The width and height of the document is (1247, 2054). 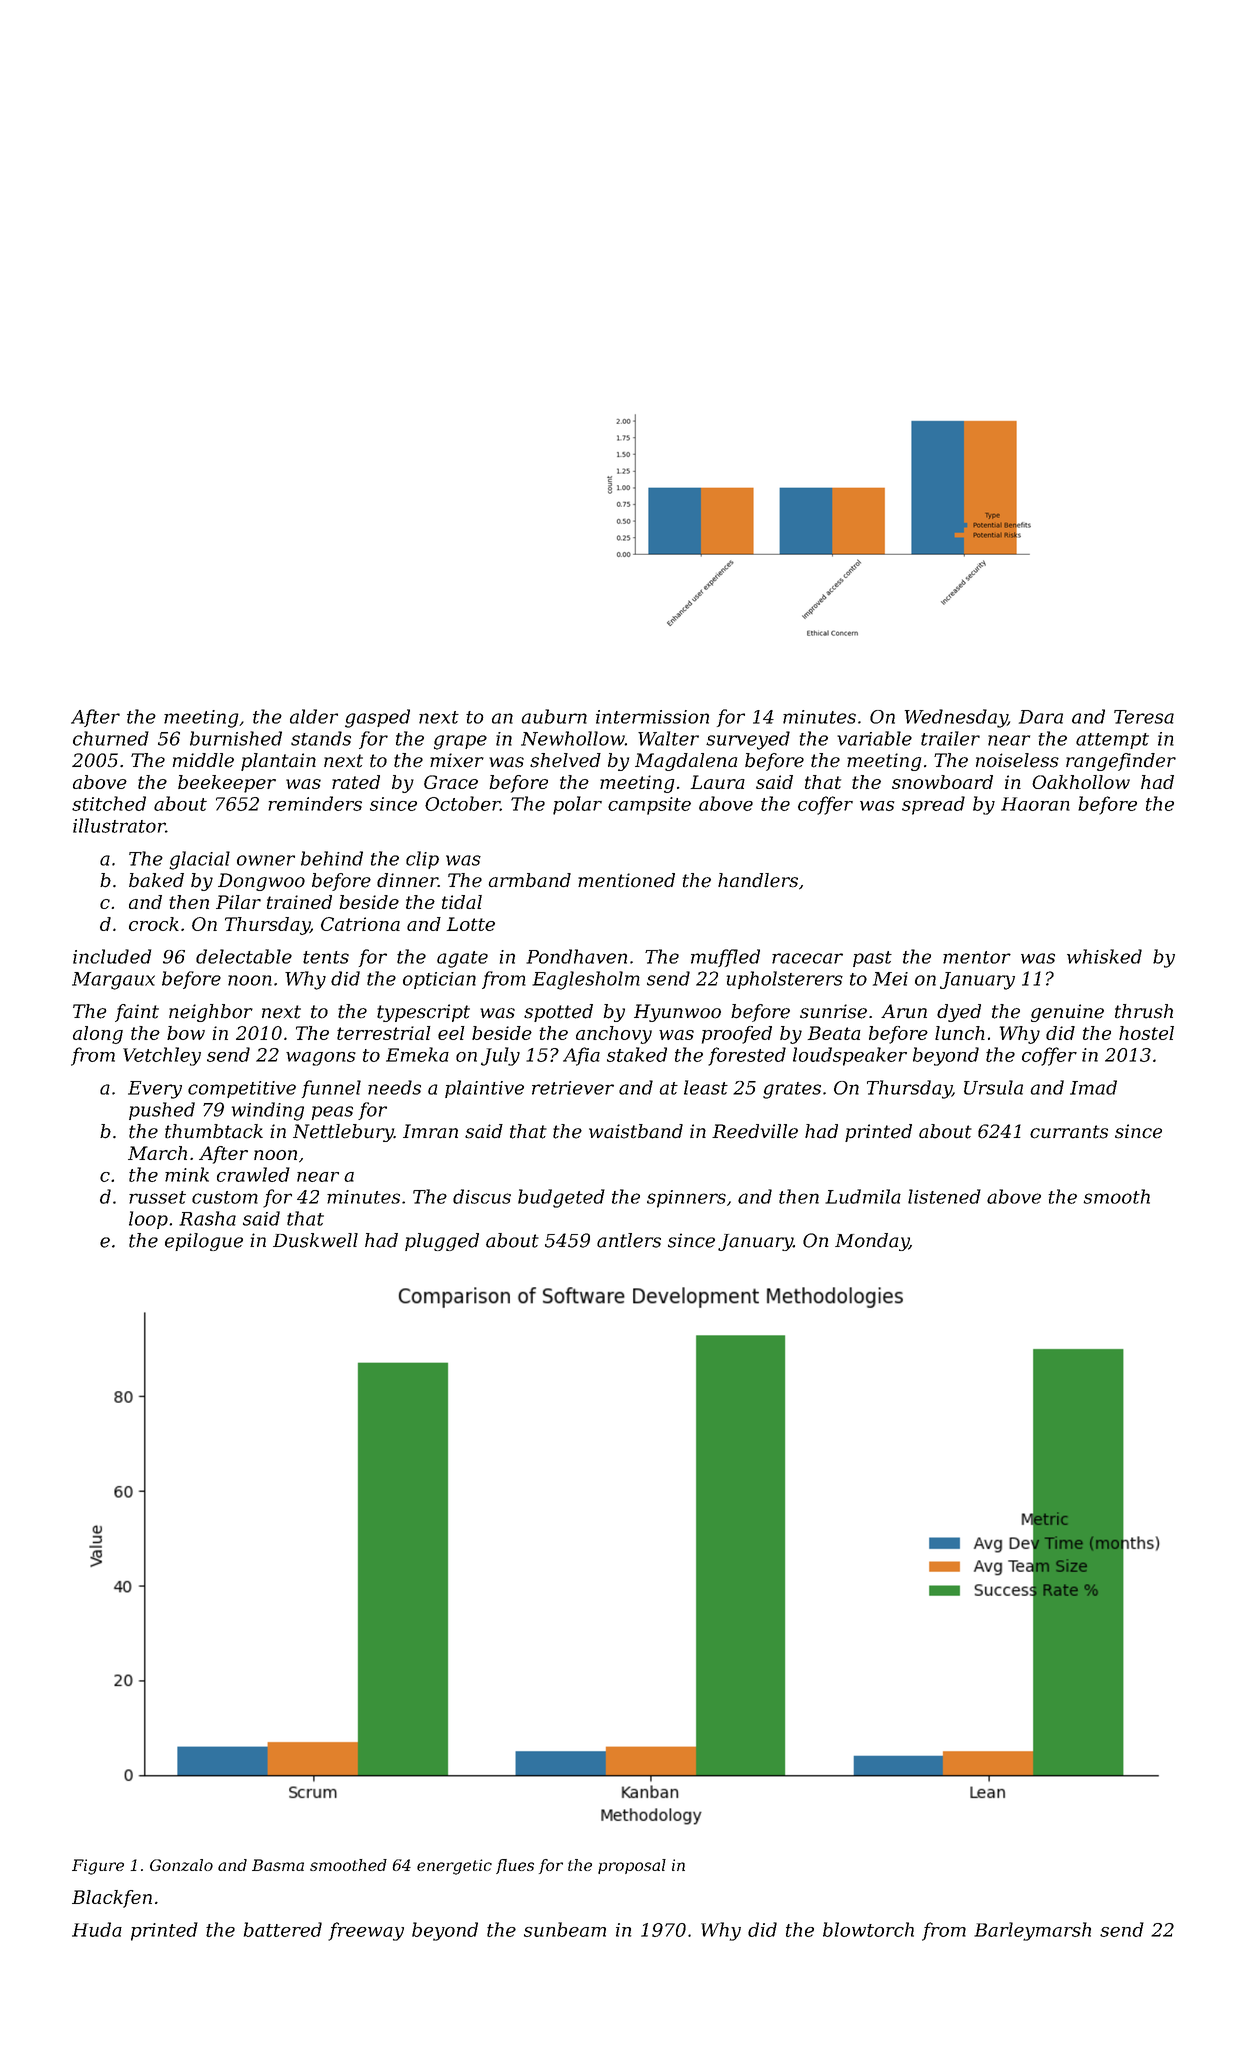 I want to click on intermission, so click(x=652, y=717).
